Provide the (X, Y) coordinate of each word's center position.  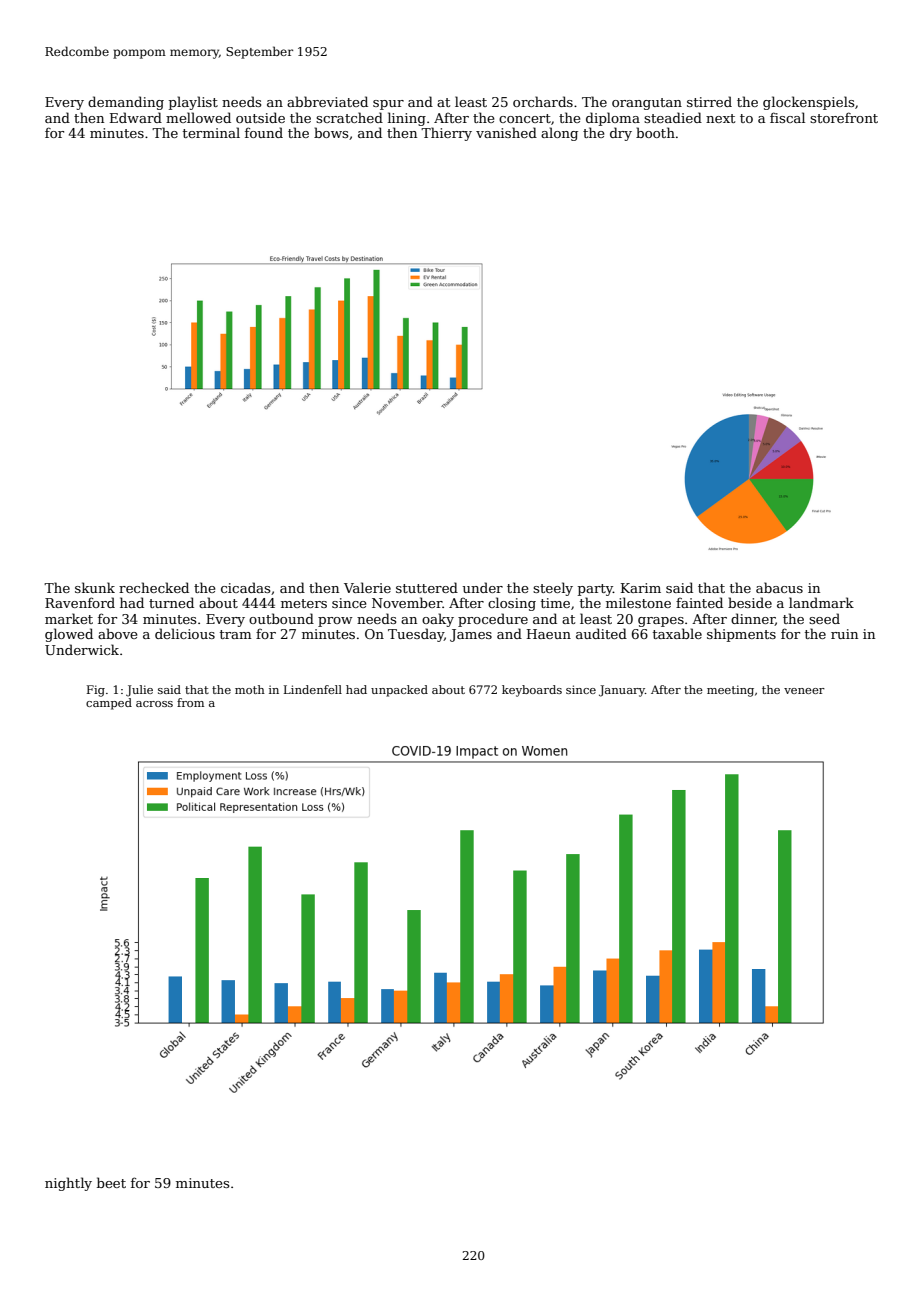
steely (553, 589)
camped (109, 704)
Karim (641, 588)
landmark (821, 602)
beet (111, 1182)
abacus (779, 587)
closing (512, 604)
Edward (136, 117)
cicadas (245, 587)
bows (331, 132)
